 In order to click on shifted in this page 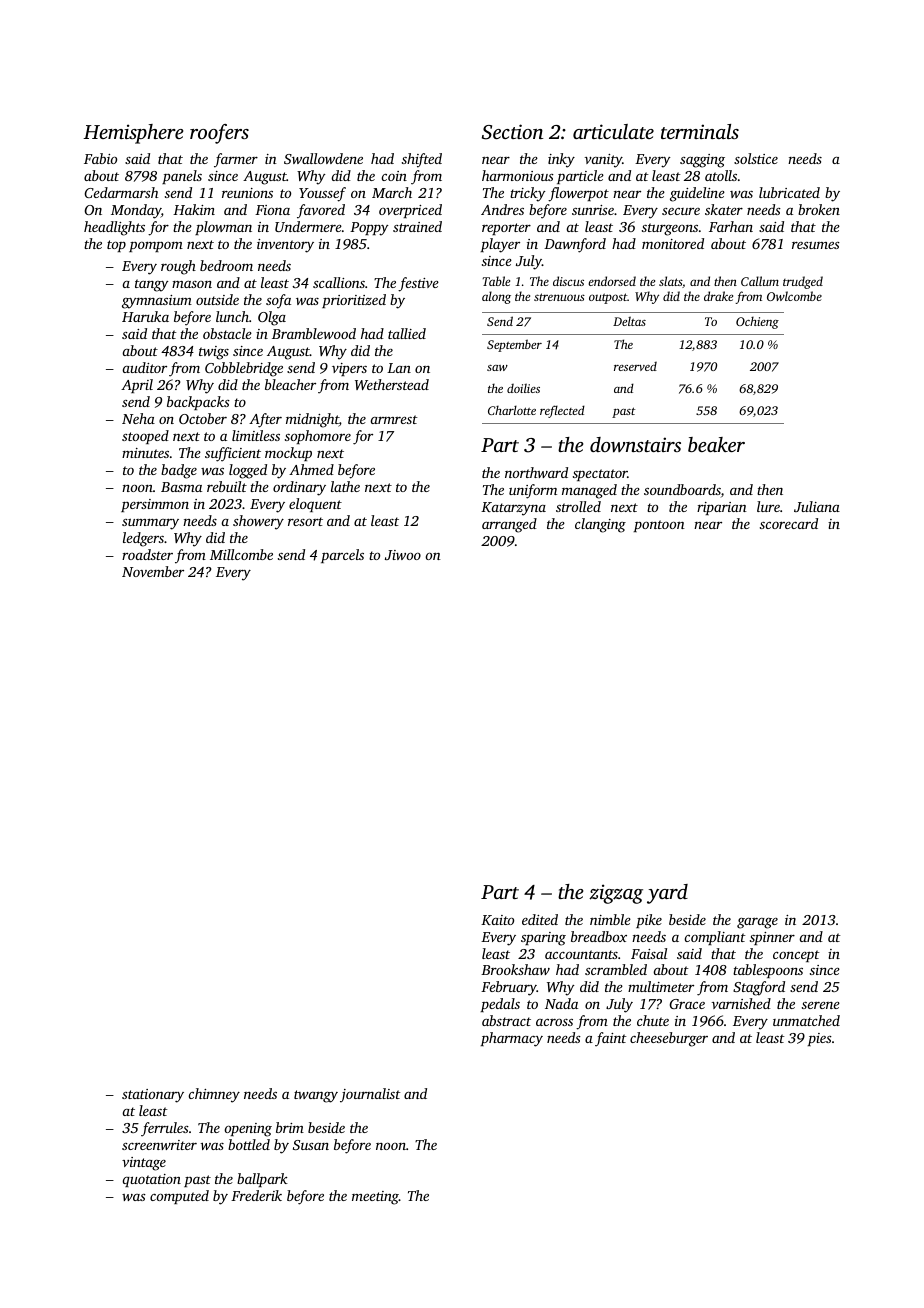, I will do `click(422, 160)`.
